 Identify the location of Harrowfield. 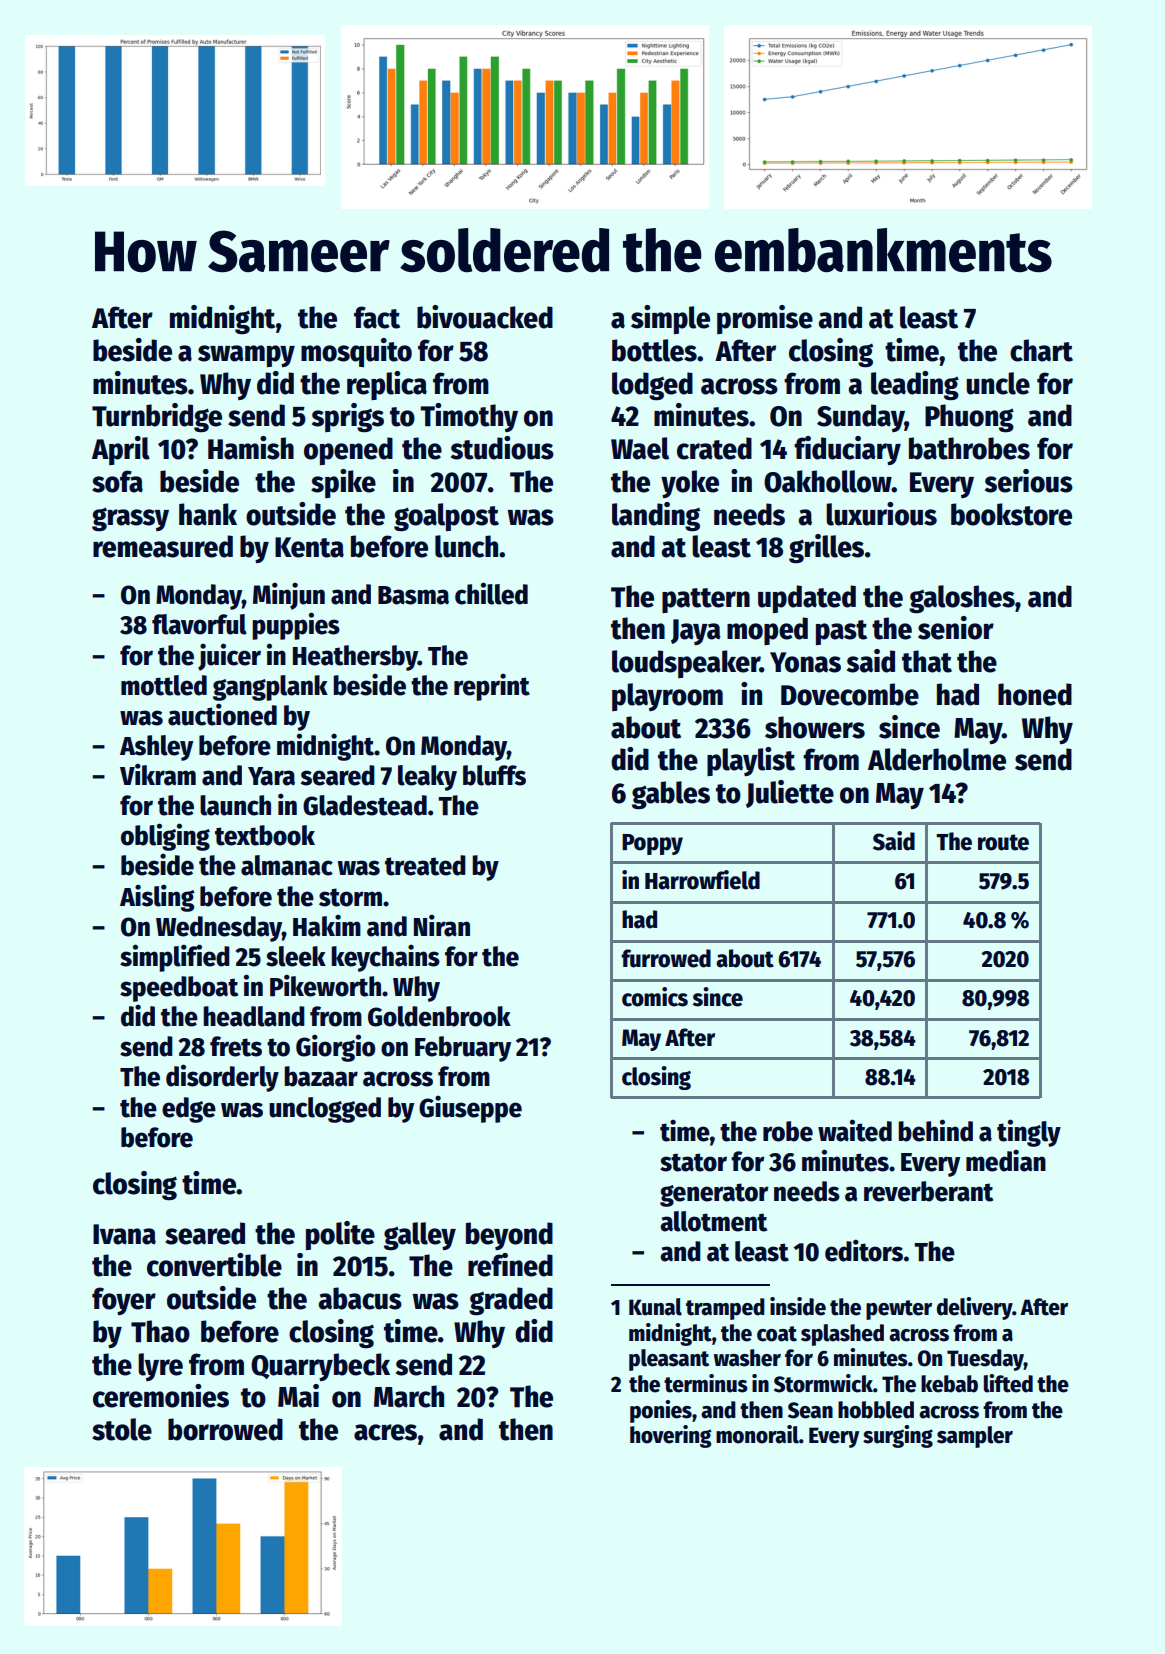
(702, 880).
